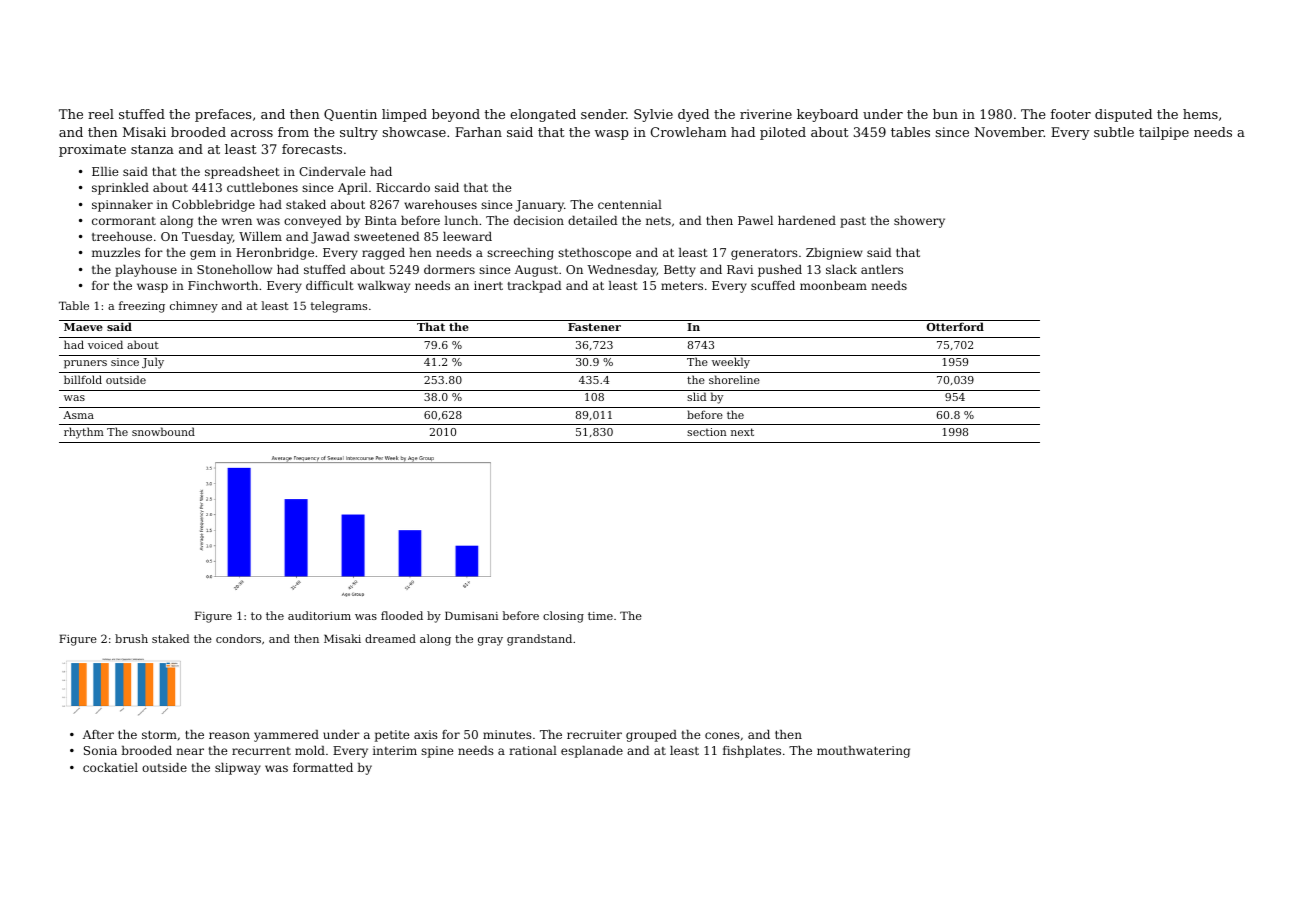 The width and height of the screenshot is (1308, 924). Describe the element at coordinates (539, 640) in the screenshot. I see `grandstand` at that location.
